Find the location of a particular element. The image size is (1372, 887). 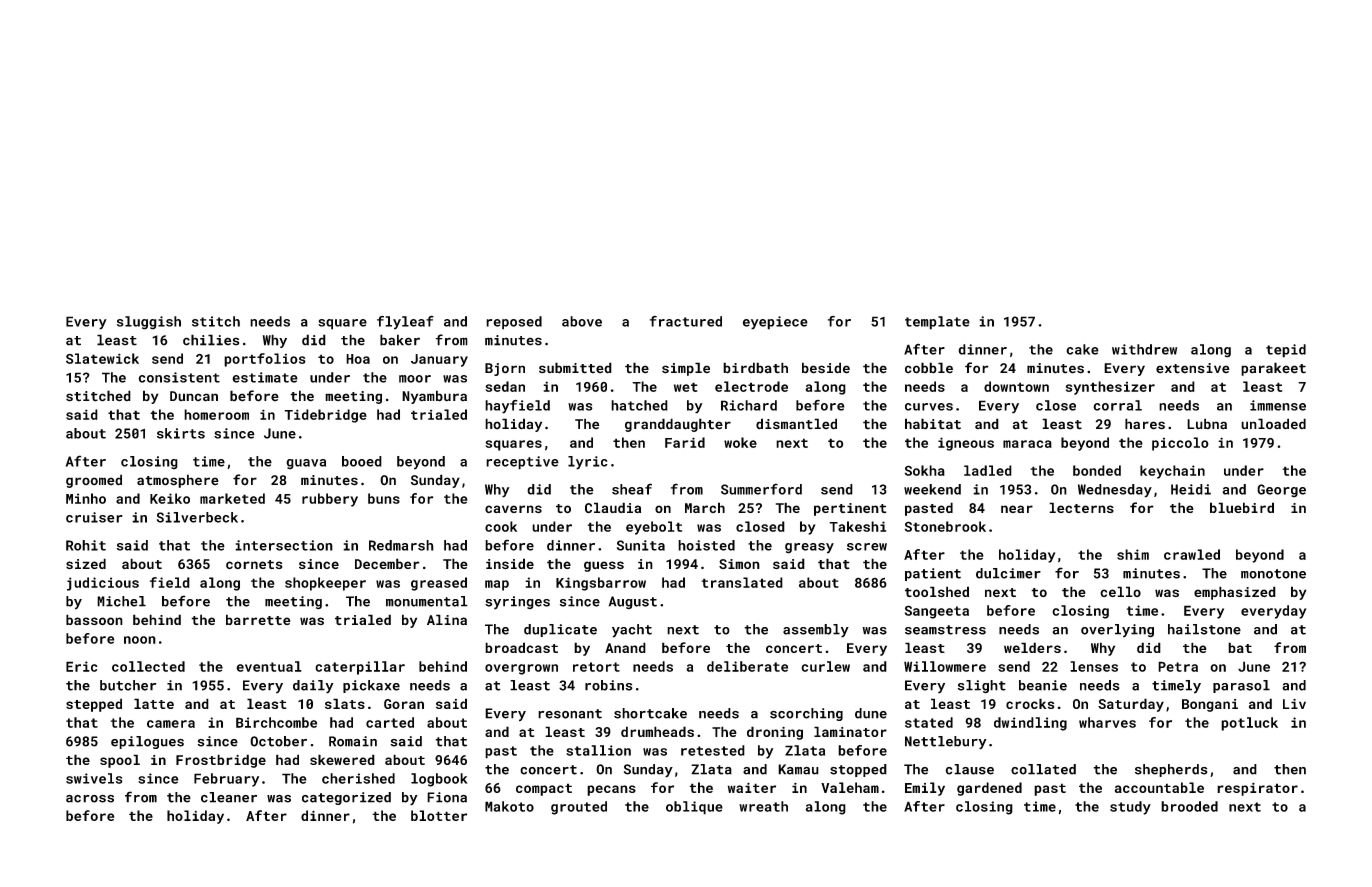

parasol is located at coordinates (1241, 686).
